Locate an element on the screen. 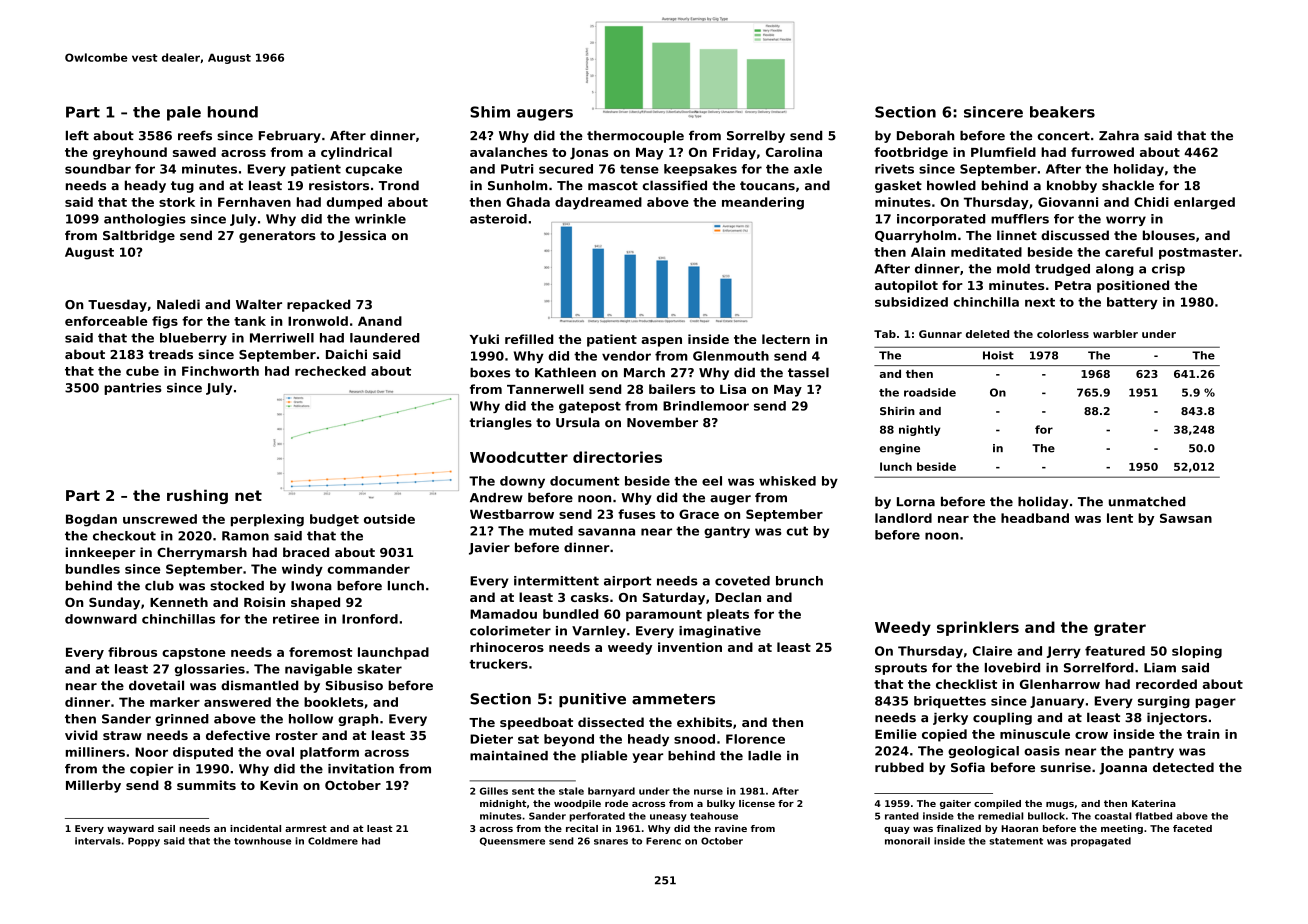  Sorrelford is located at coordinates (1099, 668).
